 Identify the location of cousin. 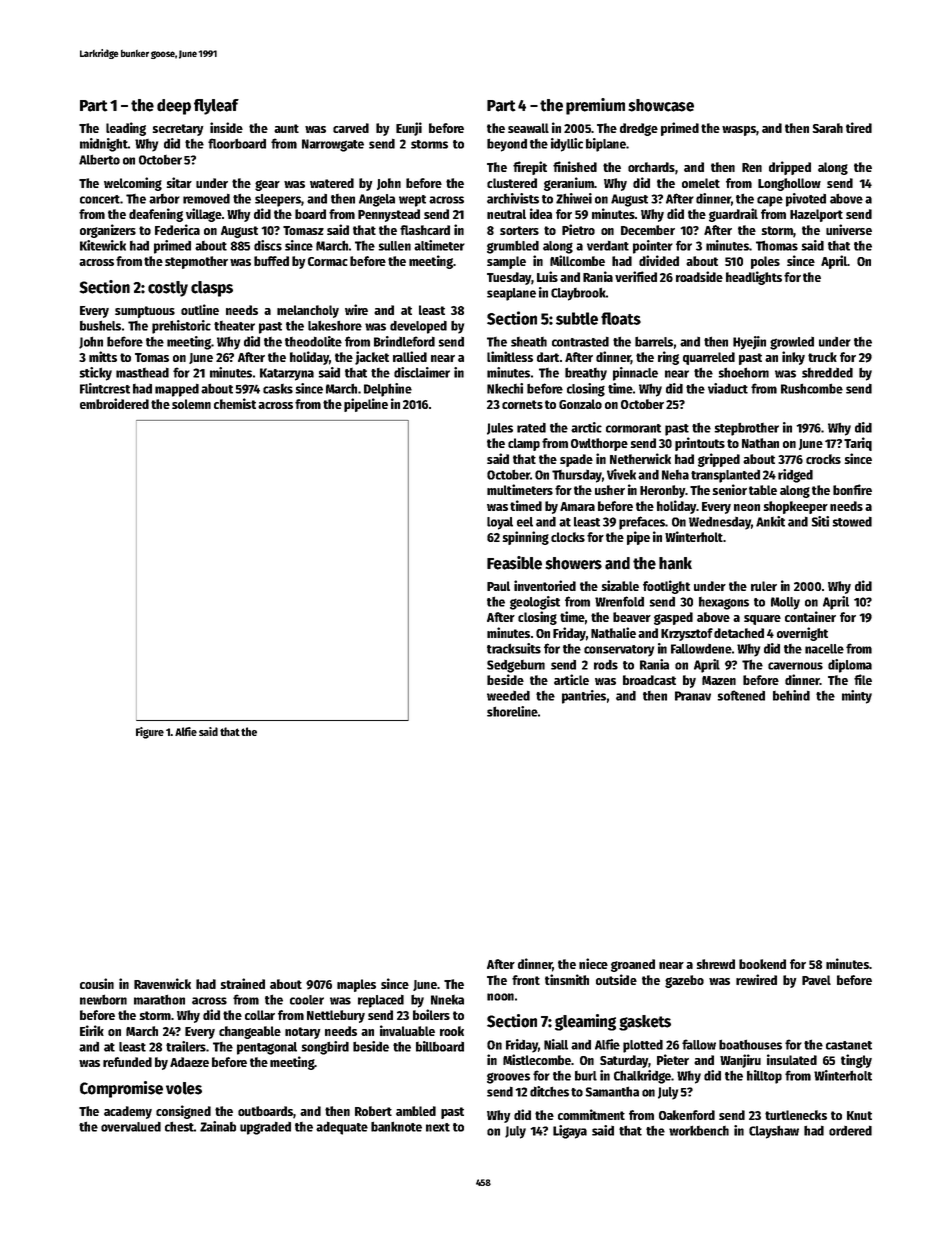
(97, 983).
